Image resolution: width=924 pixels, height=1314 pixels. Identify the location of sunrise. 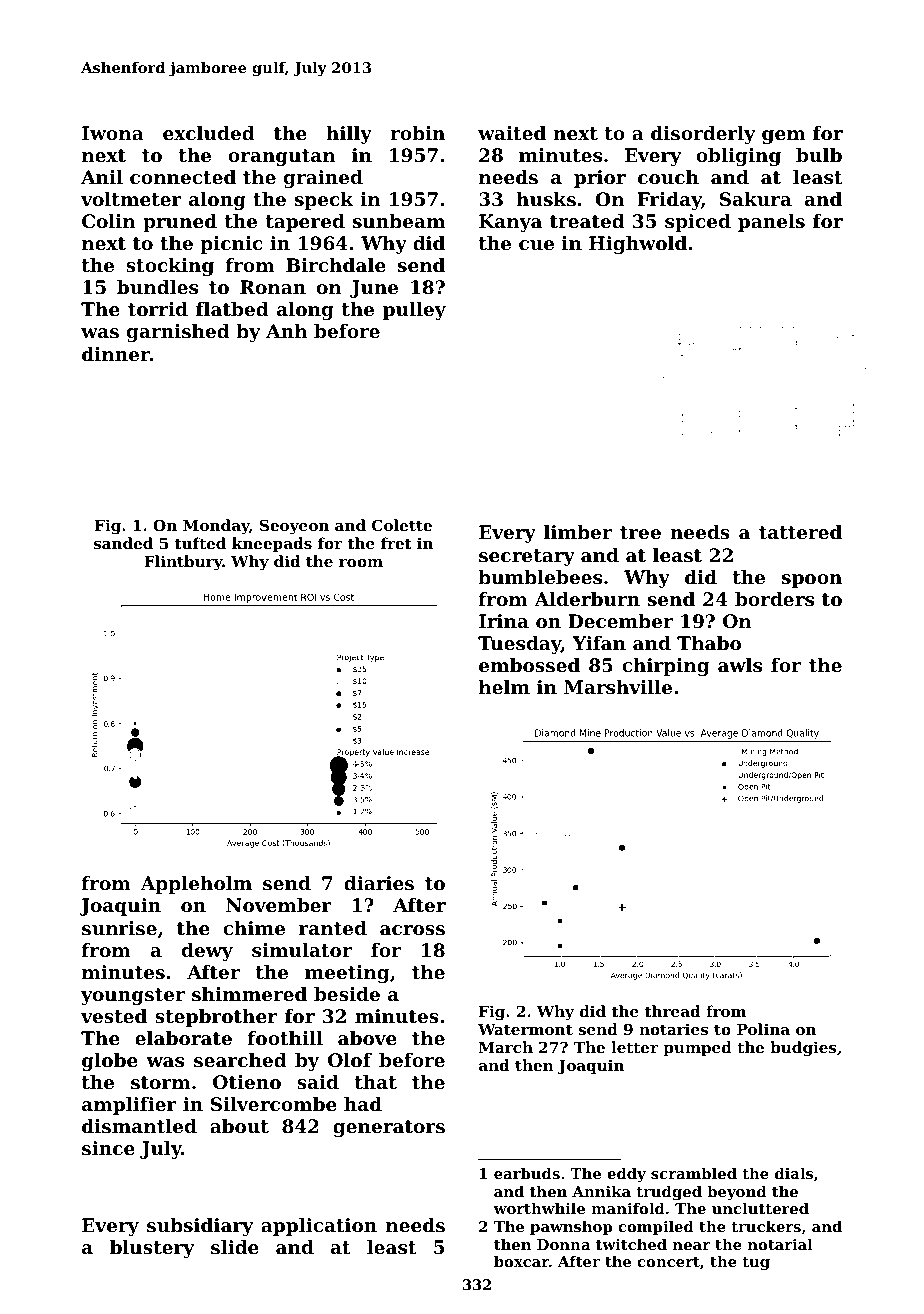
(119, 928).
